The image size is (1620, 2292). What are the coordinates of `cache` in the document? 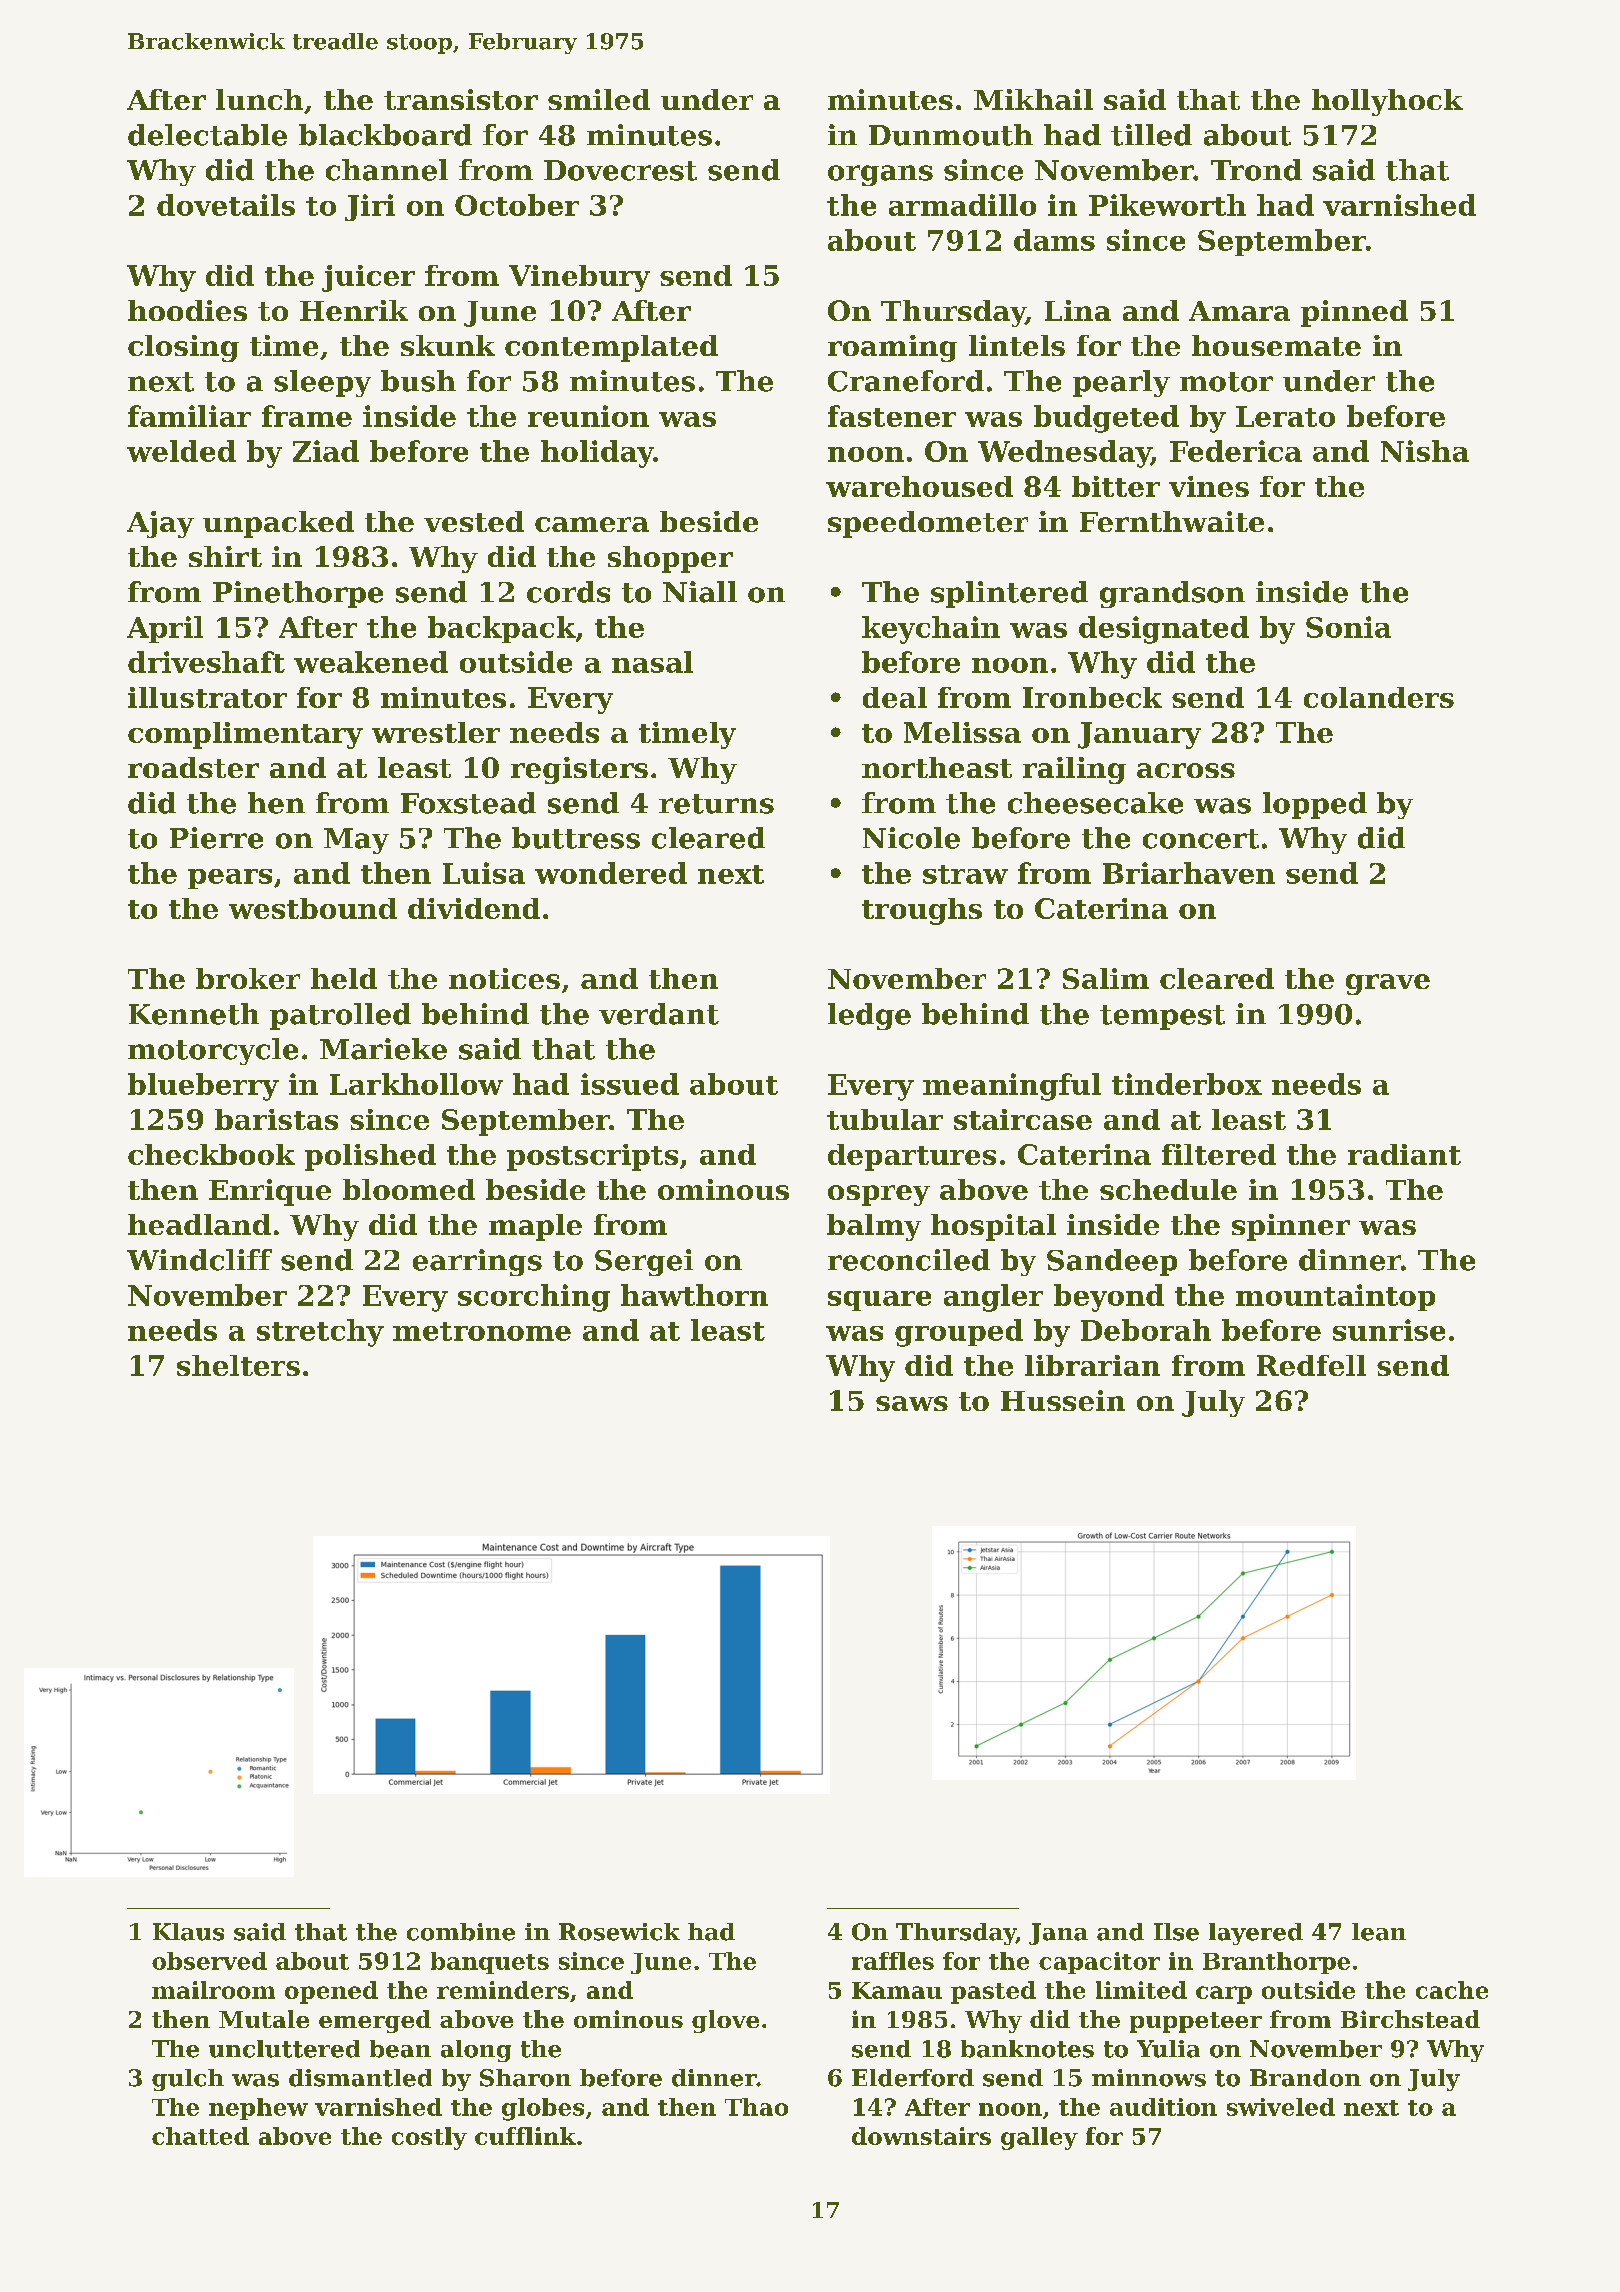 It's located at (1452, 1990).
